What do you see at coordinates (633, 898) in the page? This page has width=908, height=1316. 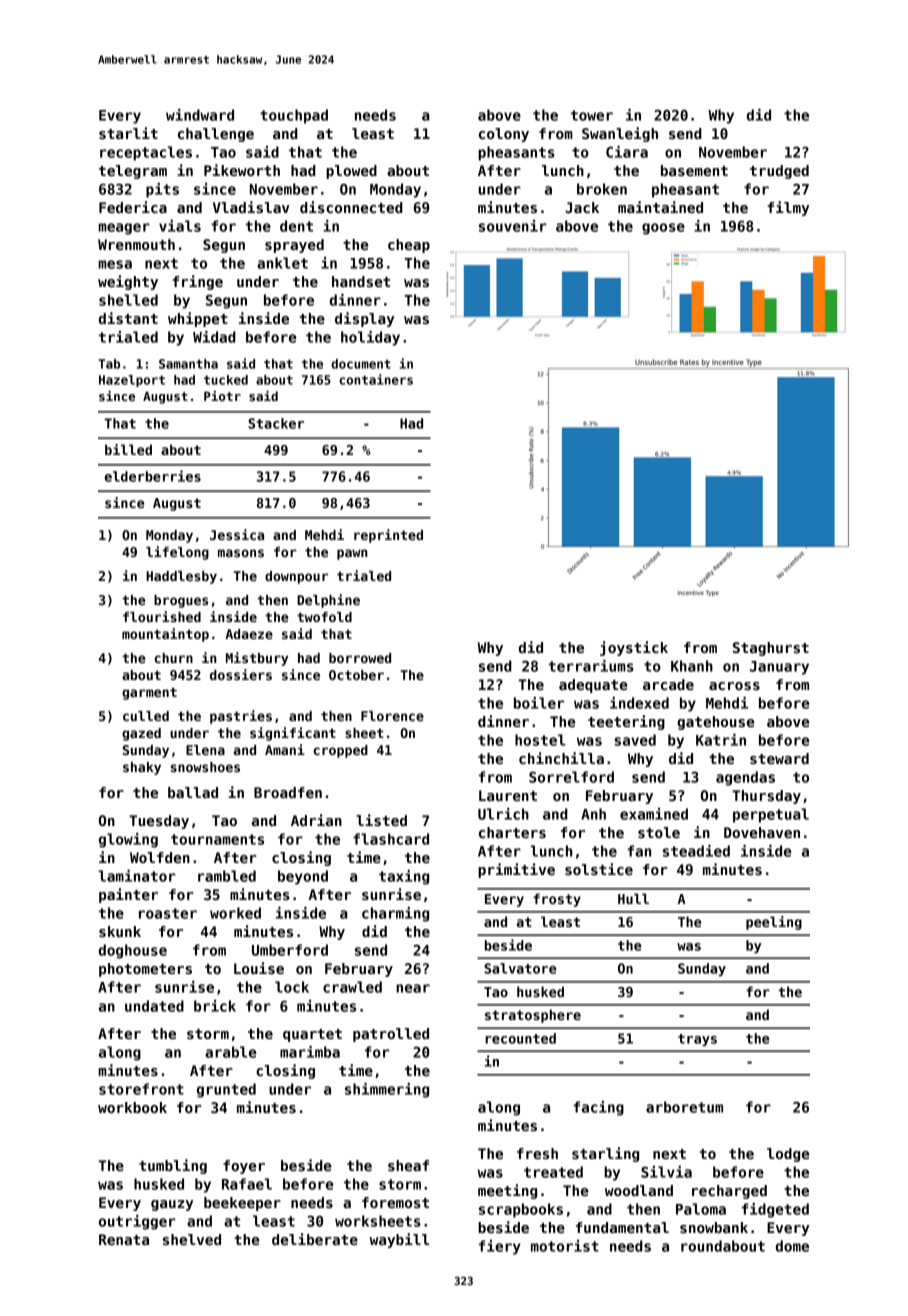 I see `Hull` at bounding box center [633, 898].
